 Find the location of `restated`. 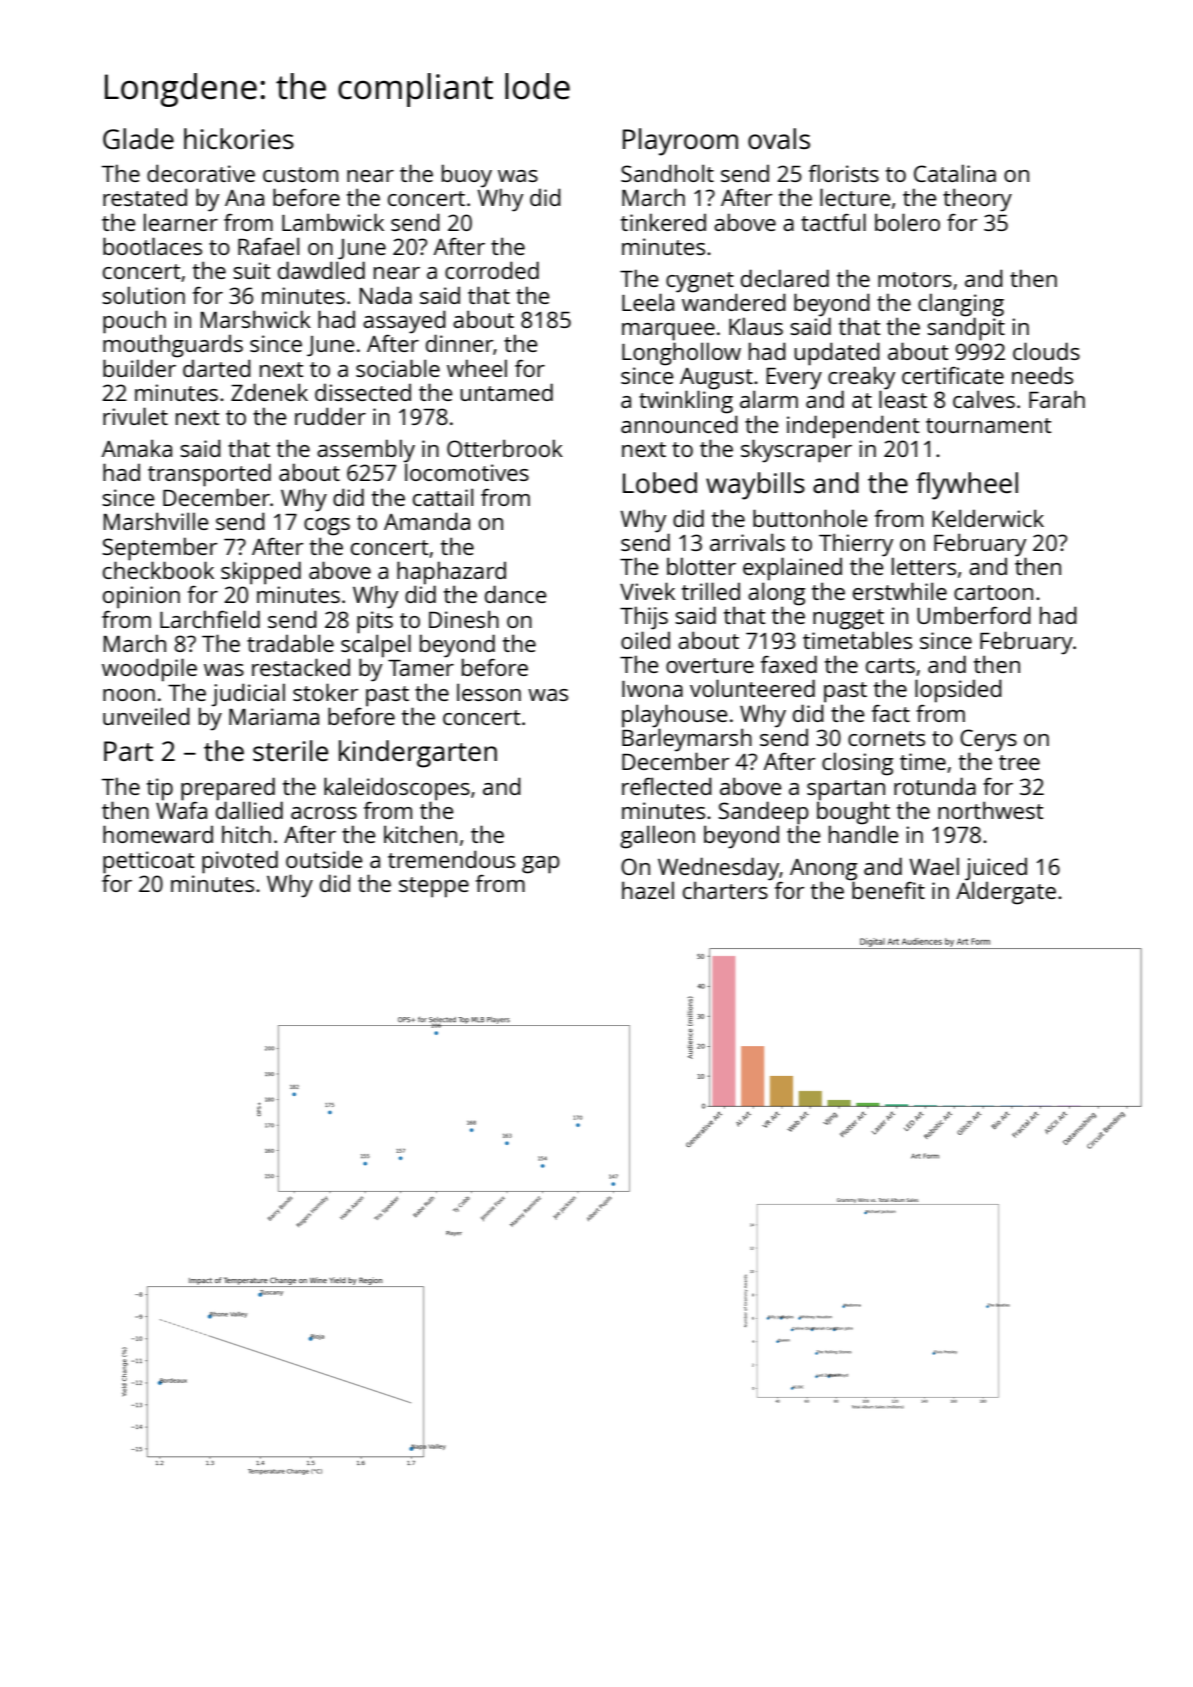

restated is located at coordinates (145, 197).
